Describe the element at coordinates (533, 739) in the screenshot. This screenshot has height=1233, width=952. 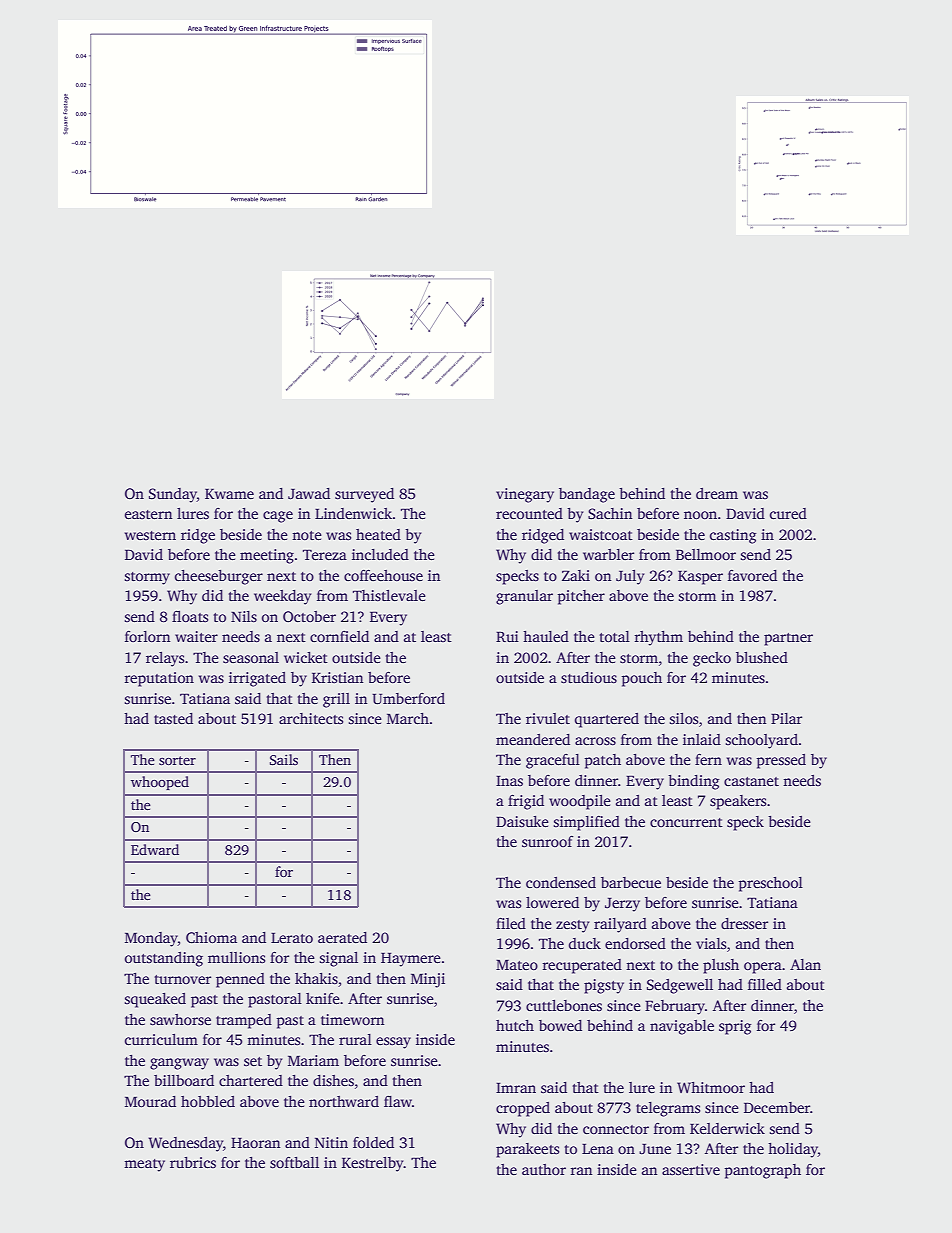
I see `meandered` at that location.
